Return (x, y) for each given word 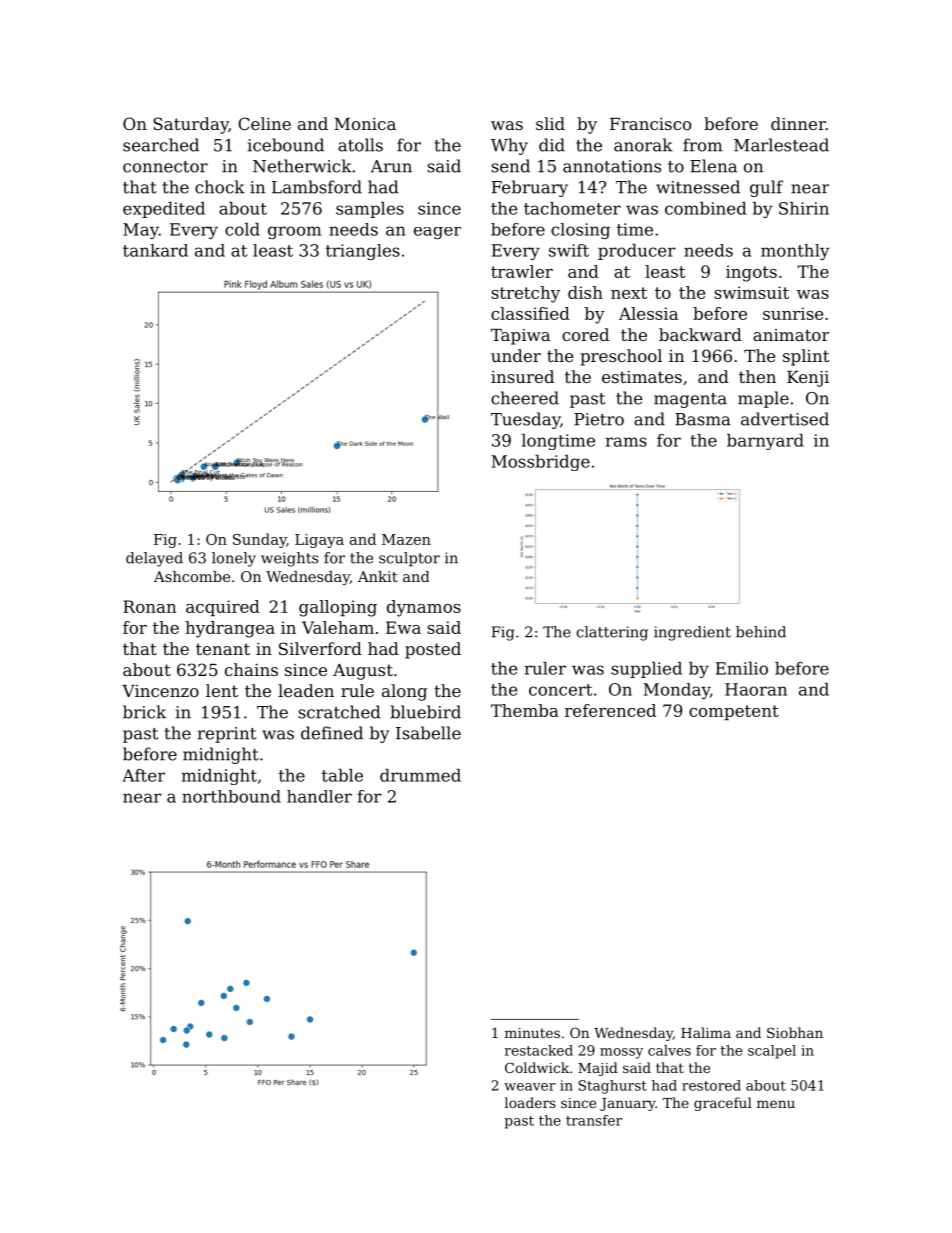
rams (626, 442)
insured (522, 376)
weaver (530, 1087)
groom (294, 232)
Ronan (149, 606)
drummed (420, 775)
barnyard (765, 442)
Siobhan (795, 1032)
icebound (286, 145)
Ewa (403, 627)
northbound (231, 796)
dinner (798, 123)
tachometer (572, 208)
